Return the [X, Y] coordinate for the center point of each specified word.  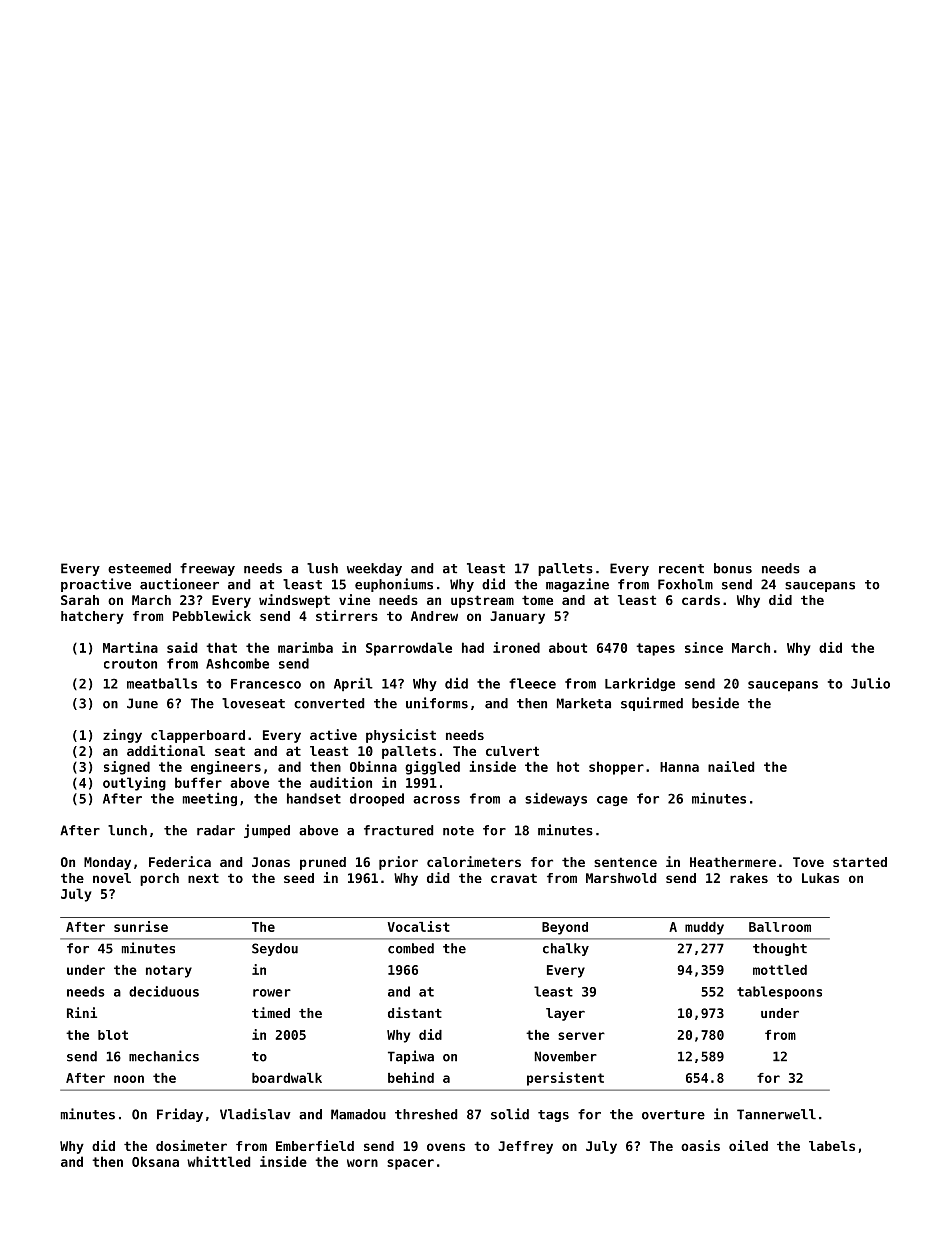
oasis [700, 1145]
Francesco [266, 684]
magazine [577, 585]
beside [715, 703]
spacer [410, 1164]
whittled [218, 1161]
